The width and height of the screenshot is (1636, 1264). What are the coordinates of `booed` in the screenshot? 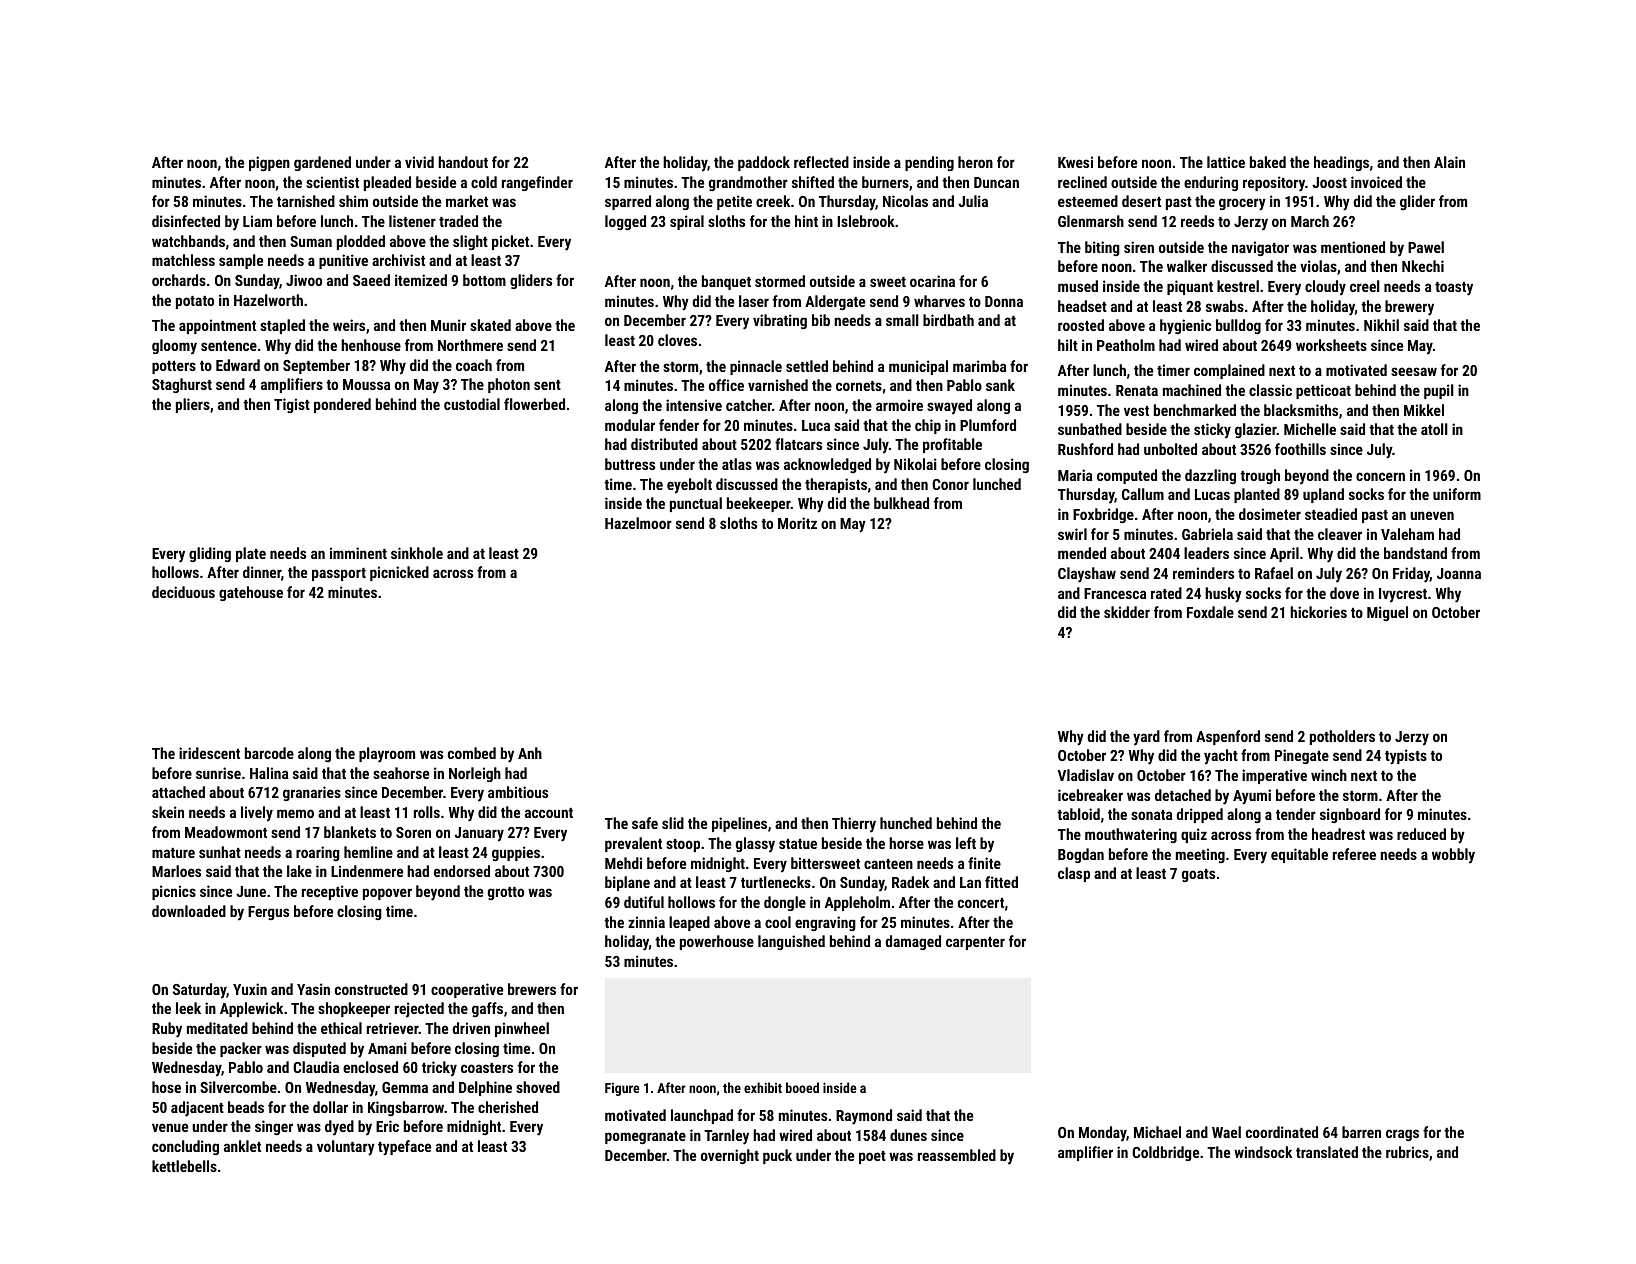 It's located at (802, 1087).
